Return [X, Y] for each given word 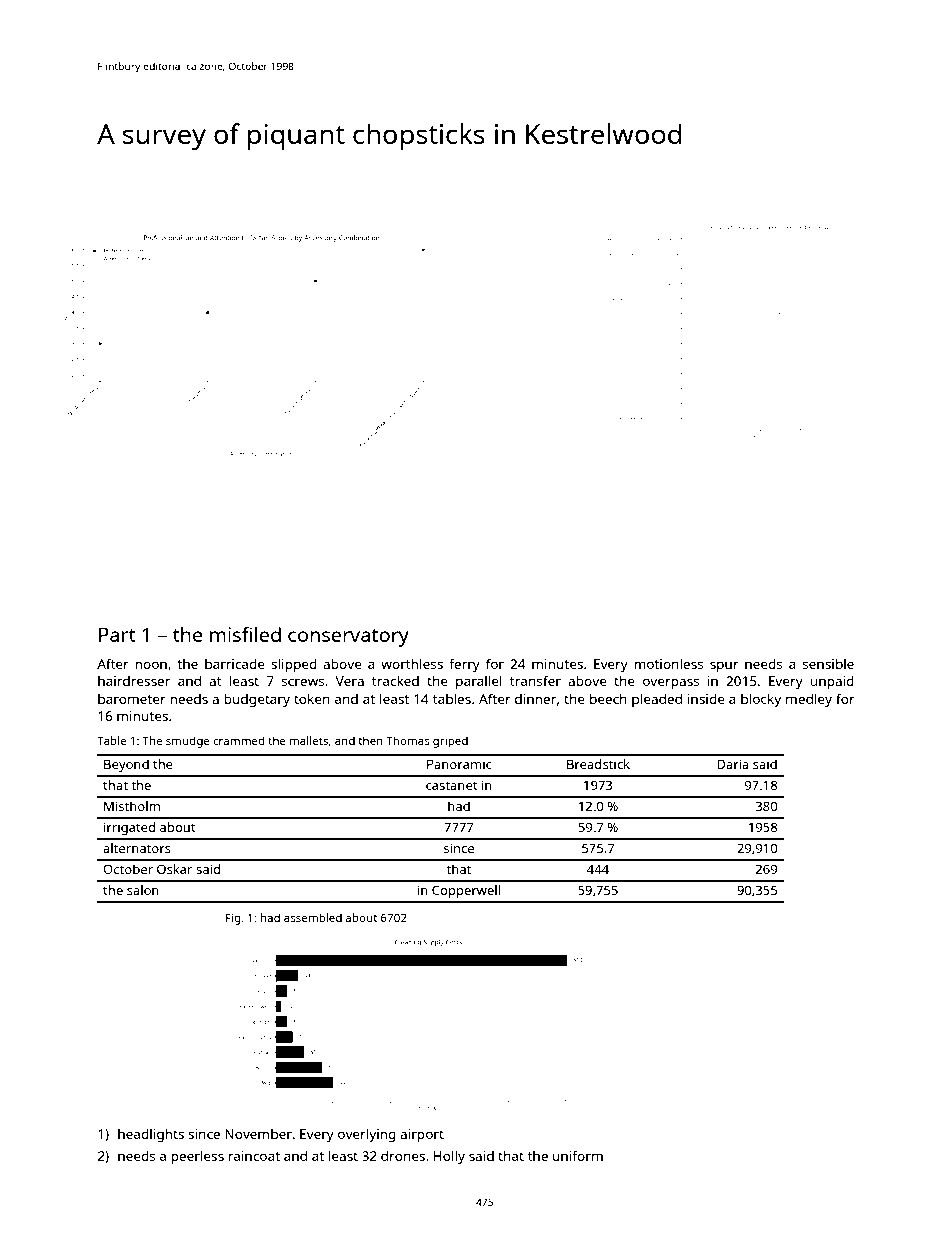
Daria [733, 764]
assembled [313, 917]
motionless [668, 663]
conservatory [348, 638]
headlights [151, 1135]
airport [422, 1135]
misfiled [245, 634]
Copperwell [466, 891]
